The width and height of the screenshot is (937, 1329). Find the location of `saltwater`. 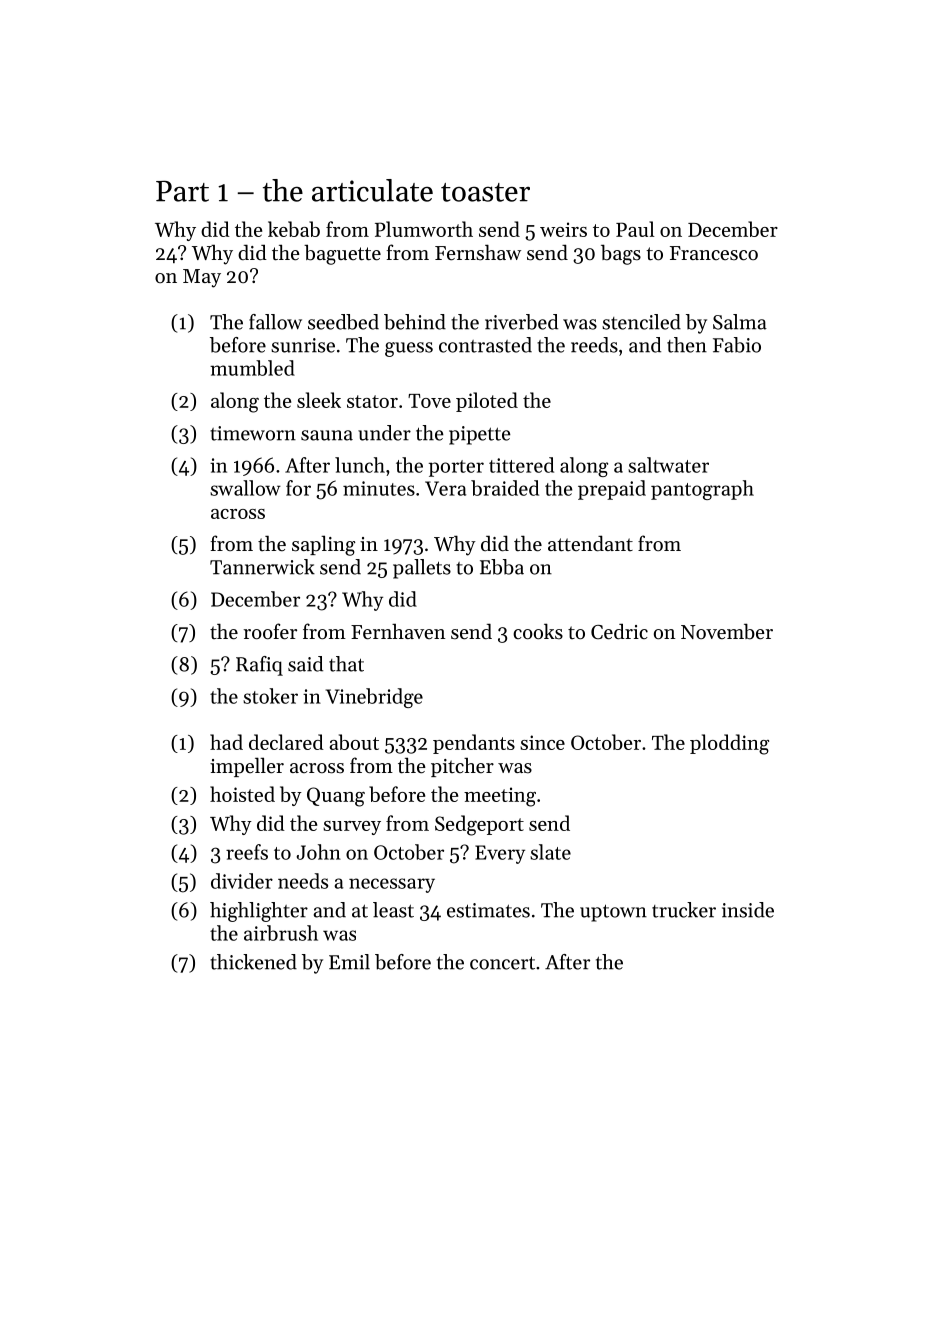

saltwater is located at coordinates (668, 465).
